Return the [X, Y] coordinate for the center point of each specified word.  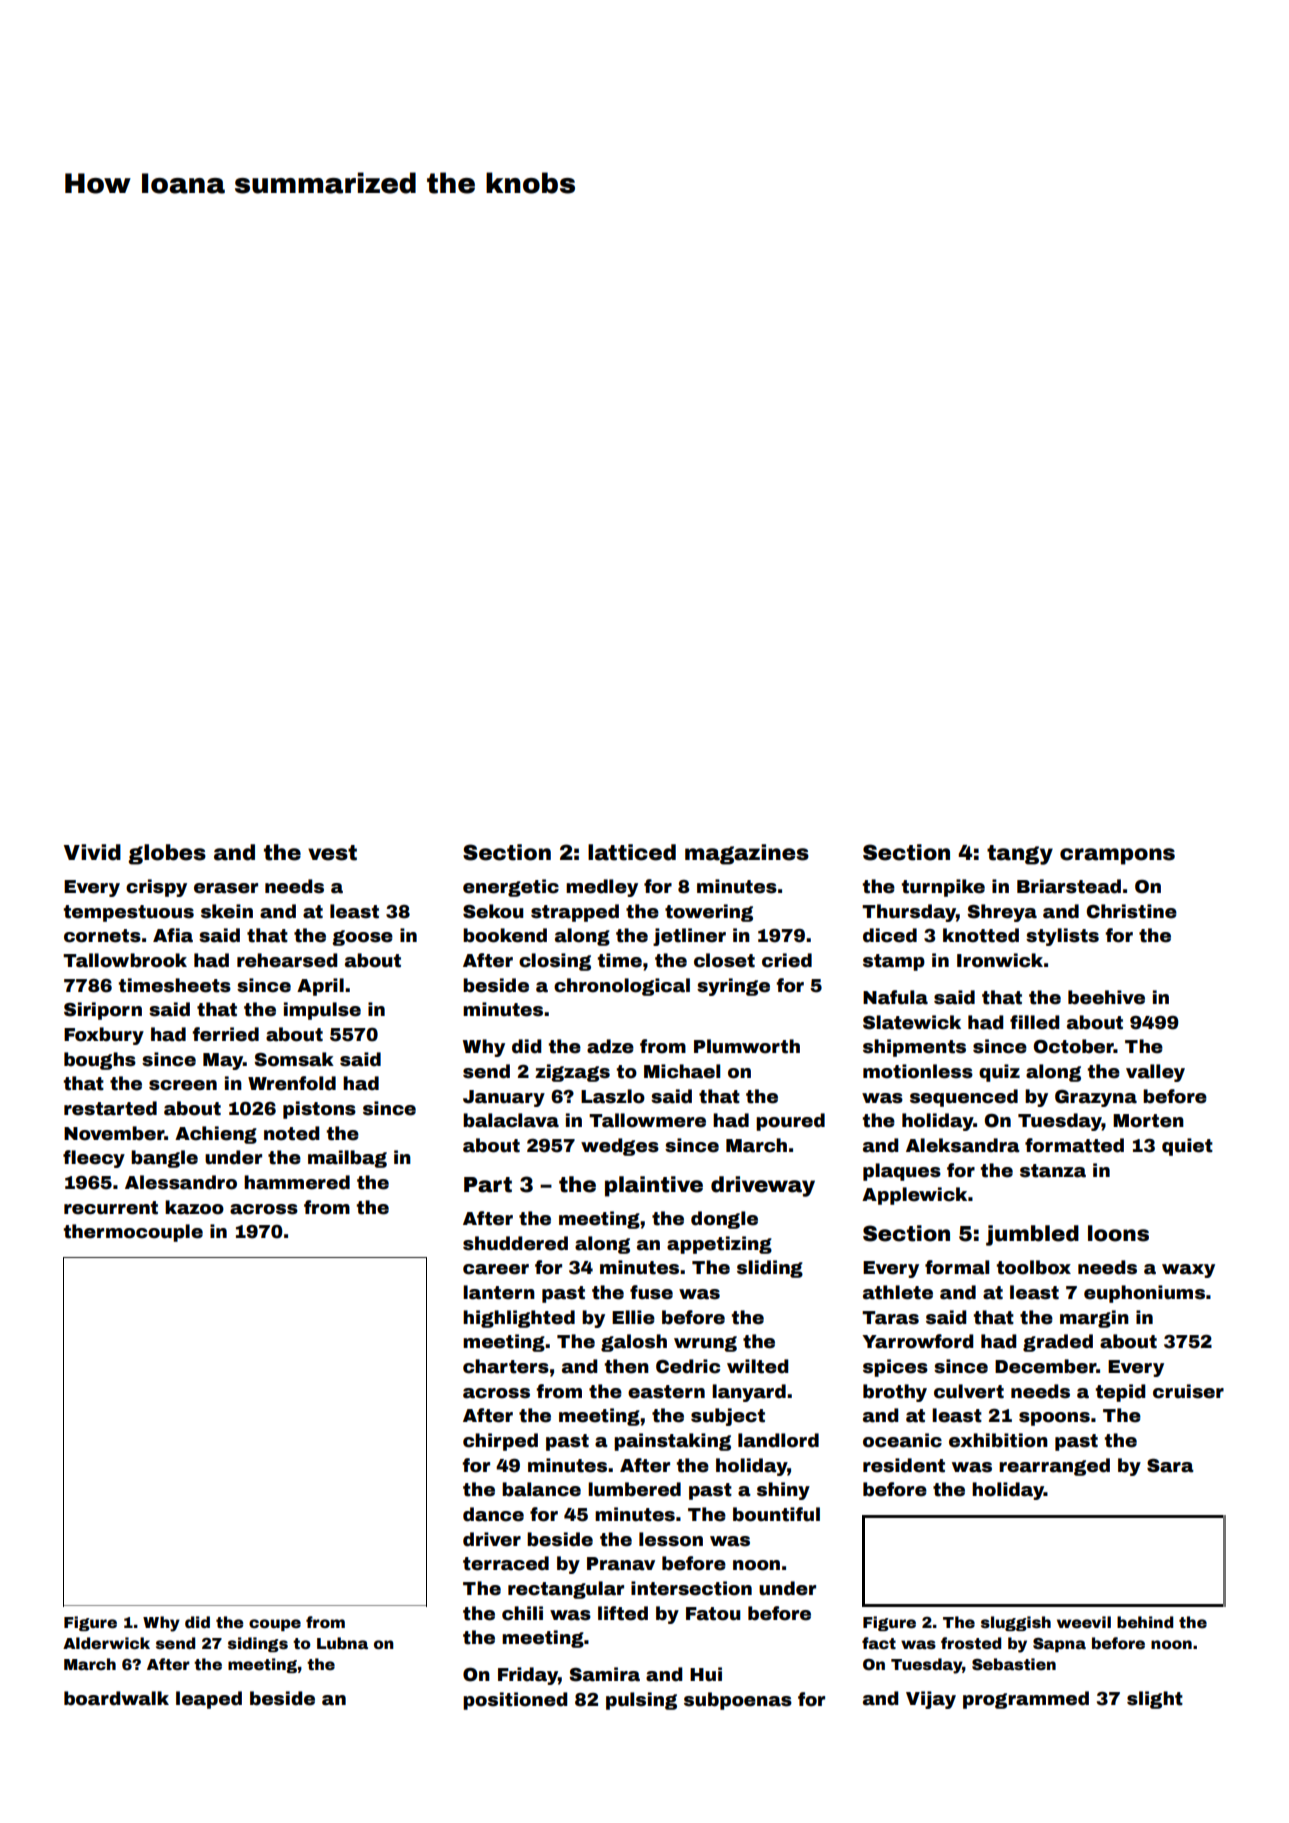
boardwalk [116, 1698]
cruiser [1188, 1391]
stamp [894, 962]
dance [493, 1514]
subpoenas [738, 1701]
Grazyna [1096, 1098]
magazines [747, 854]
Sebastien [1014, 1664]
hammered [297, 1182]
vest [332, 853]
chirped [500, 1442]
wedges [620, 1147]
